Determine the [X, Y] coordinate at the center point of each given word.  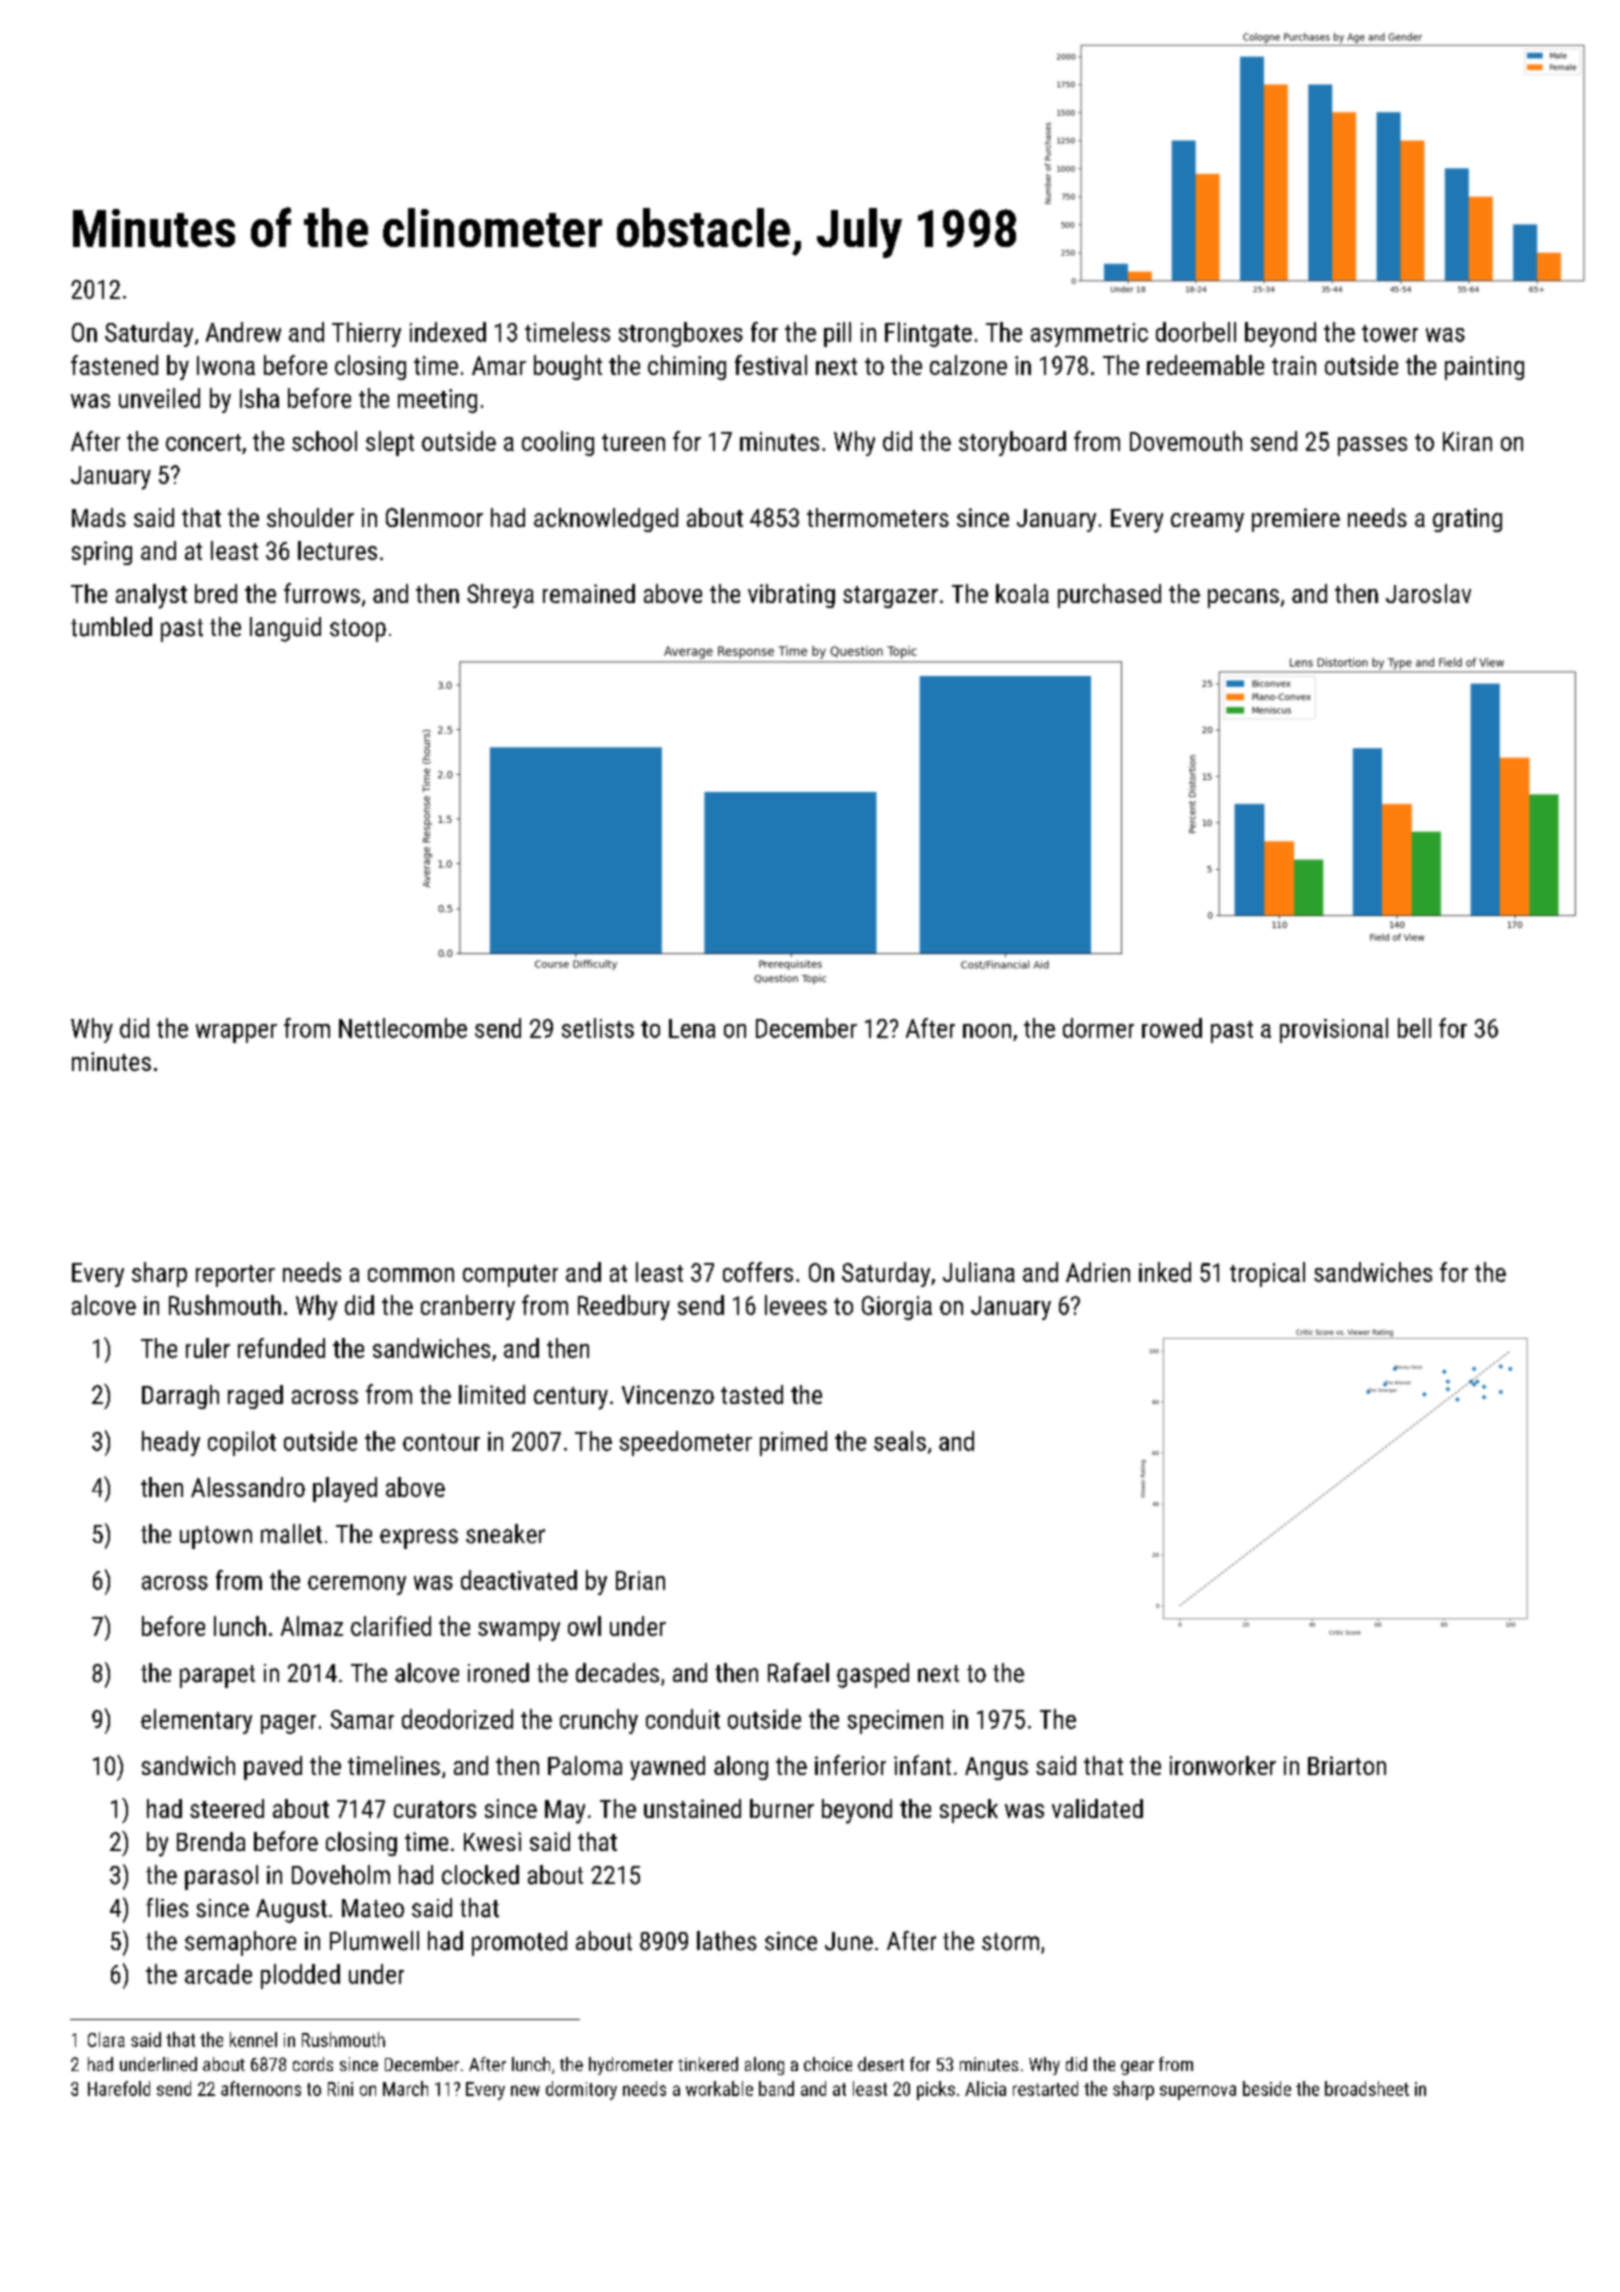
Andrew [243, 332]
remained [589, 593]
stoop [358, 630]
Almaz [312, 1626]
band [776, 2088]
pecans [1243, 598]
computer [510, 1276]
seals [900, 1441]
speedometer [686, 1443]
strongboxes [681, 334]
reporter [235, 1276]
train [1294, 365]
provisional [1334, 1030]
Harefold [119, 2088]
